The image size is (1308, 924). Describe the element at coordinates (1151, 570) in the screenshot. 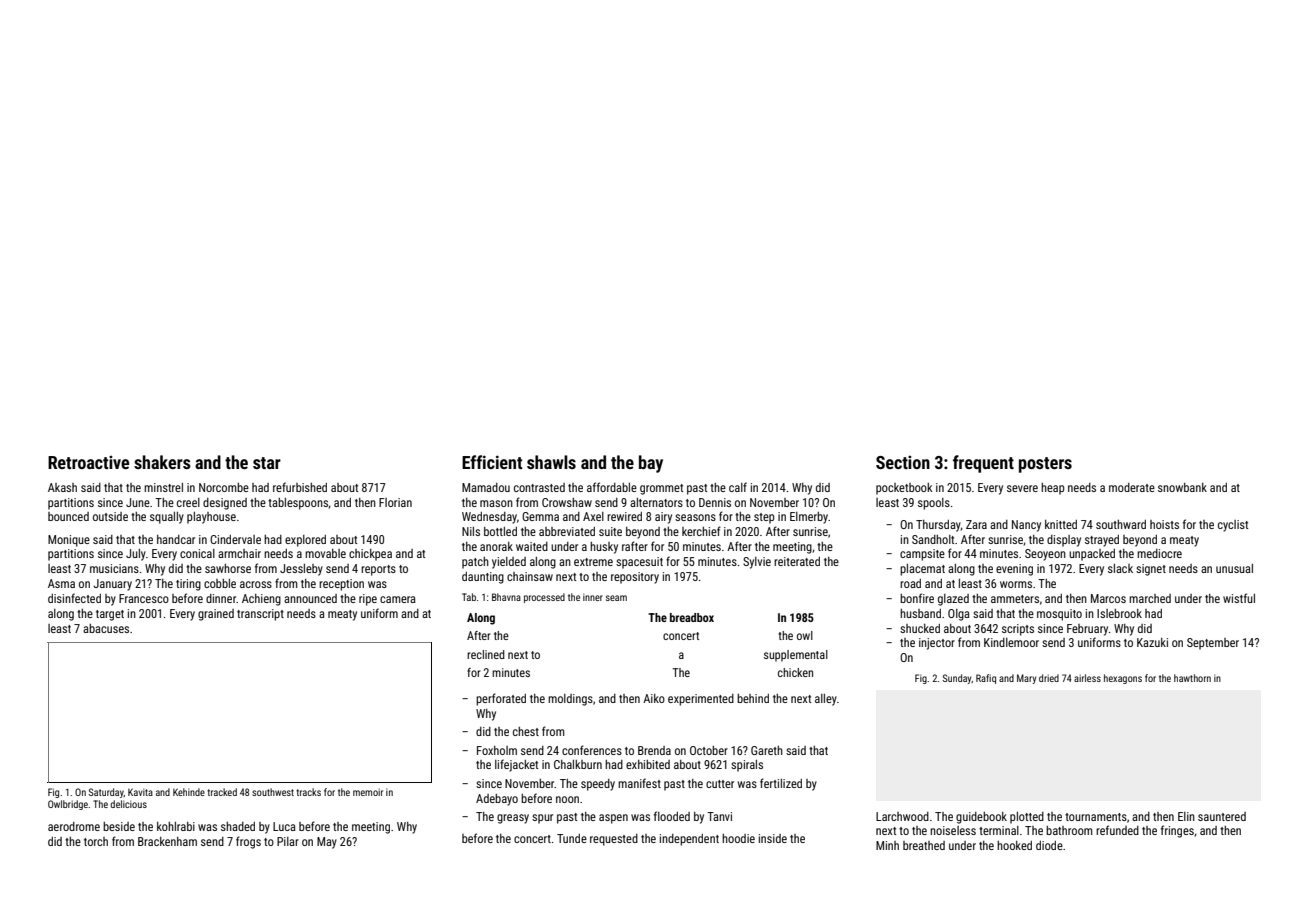

I see `signet` at that location.
